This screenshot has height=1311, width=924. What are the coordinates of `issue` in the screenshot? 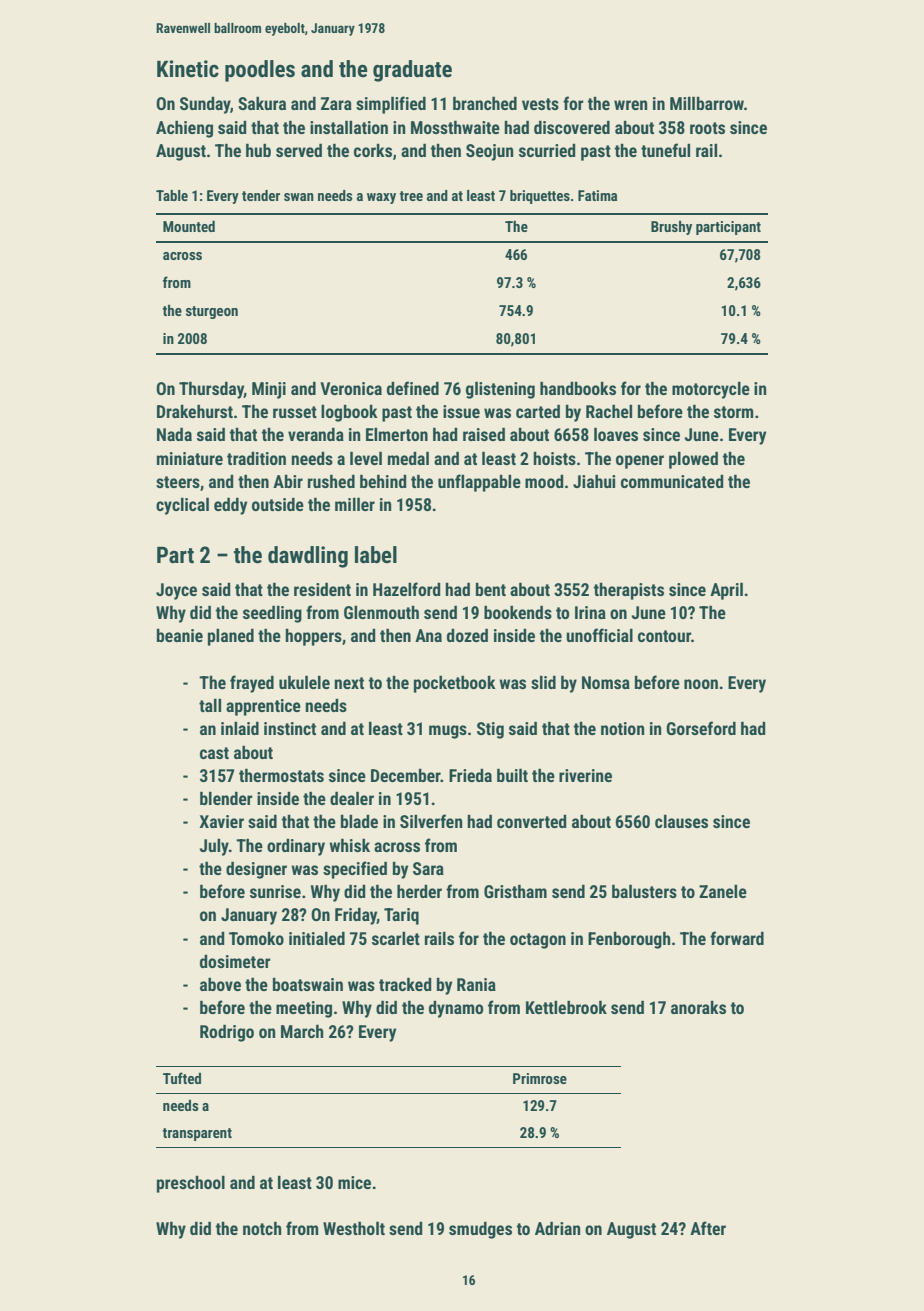 It's located at (461, 411).
